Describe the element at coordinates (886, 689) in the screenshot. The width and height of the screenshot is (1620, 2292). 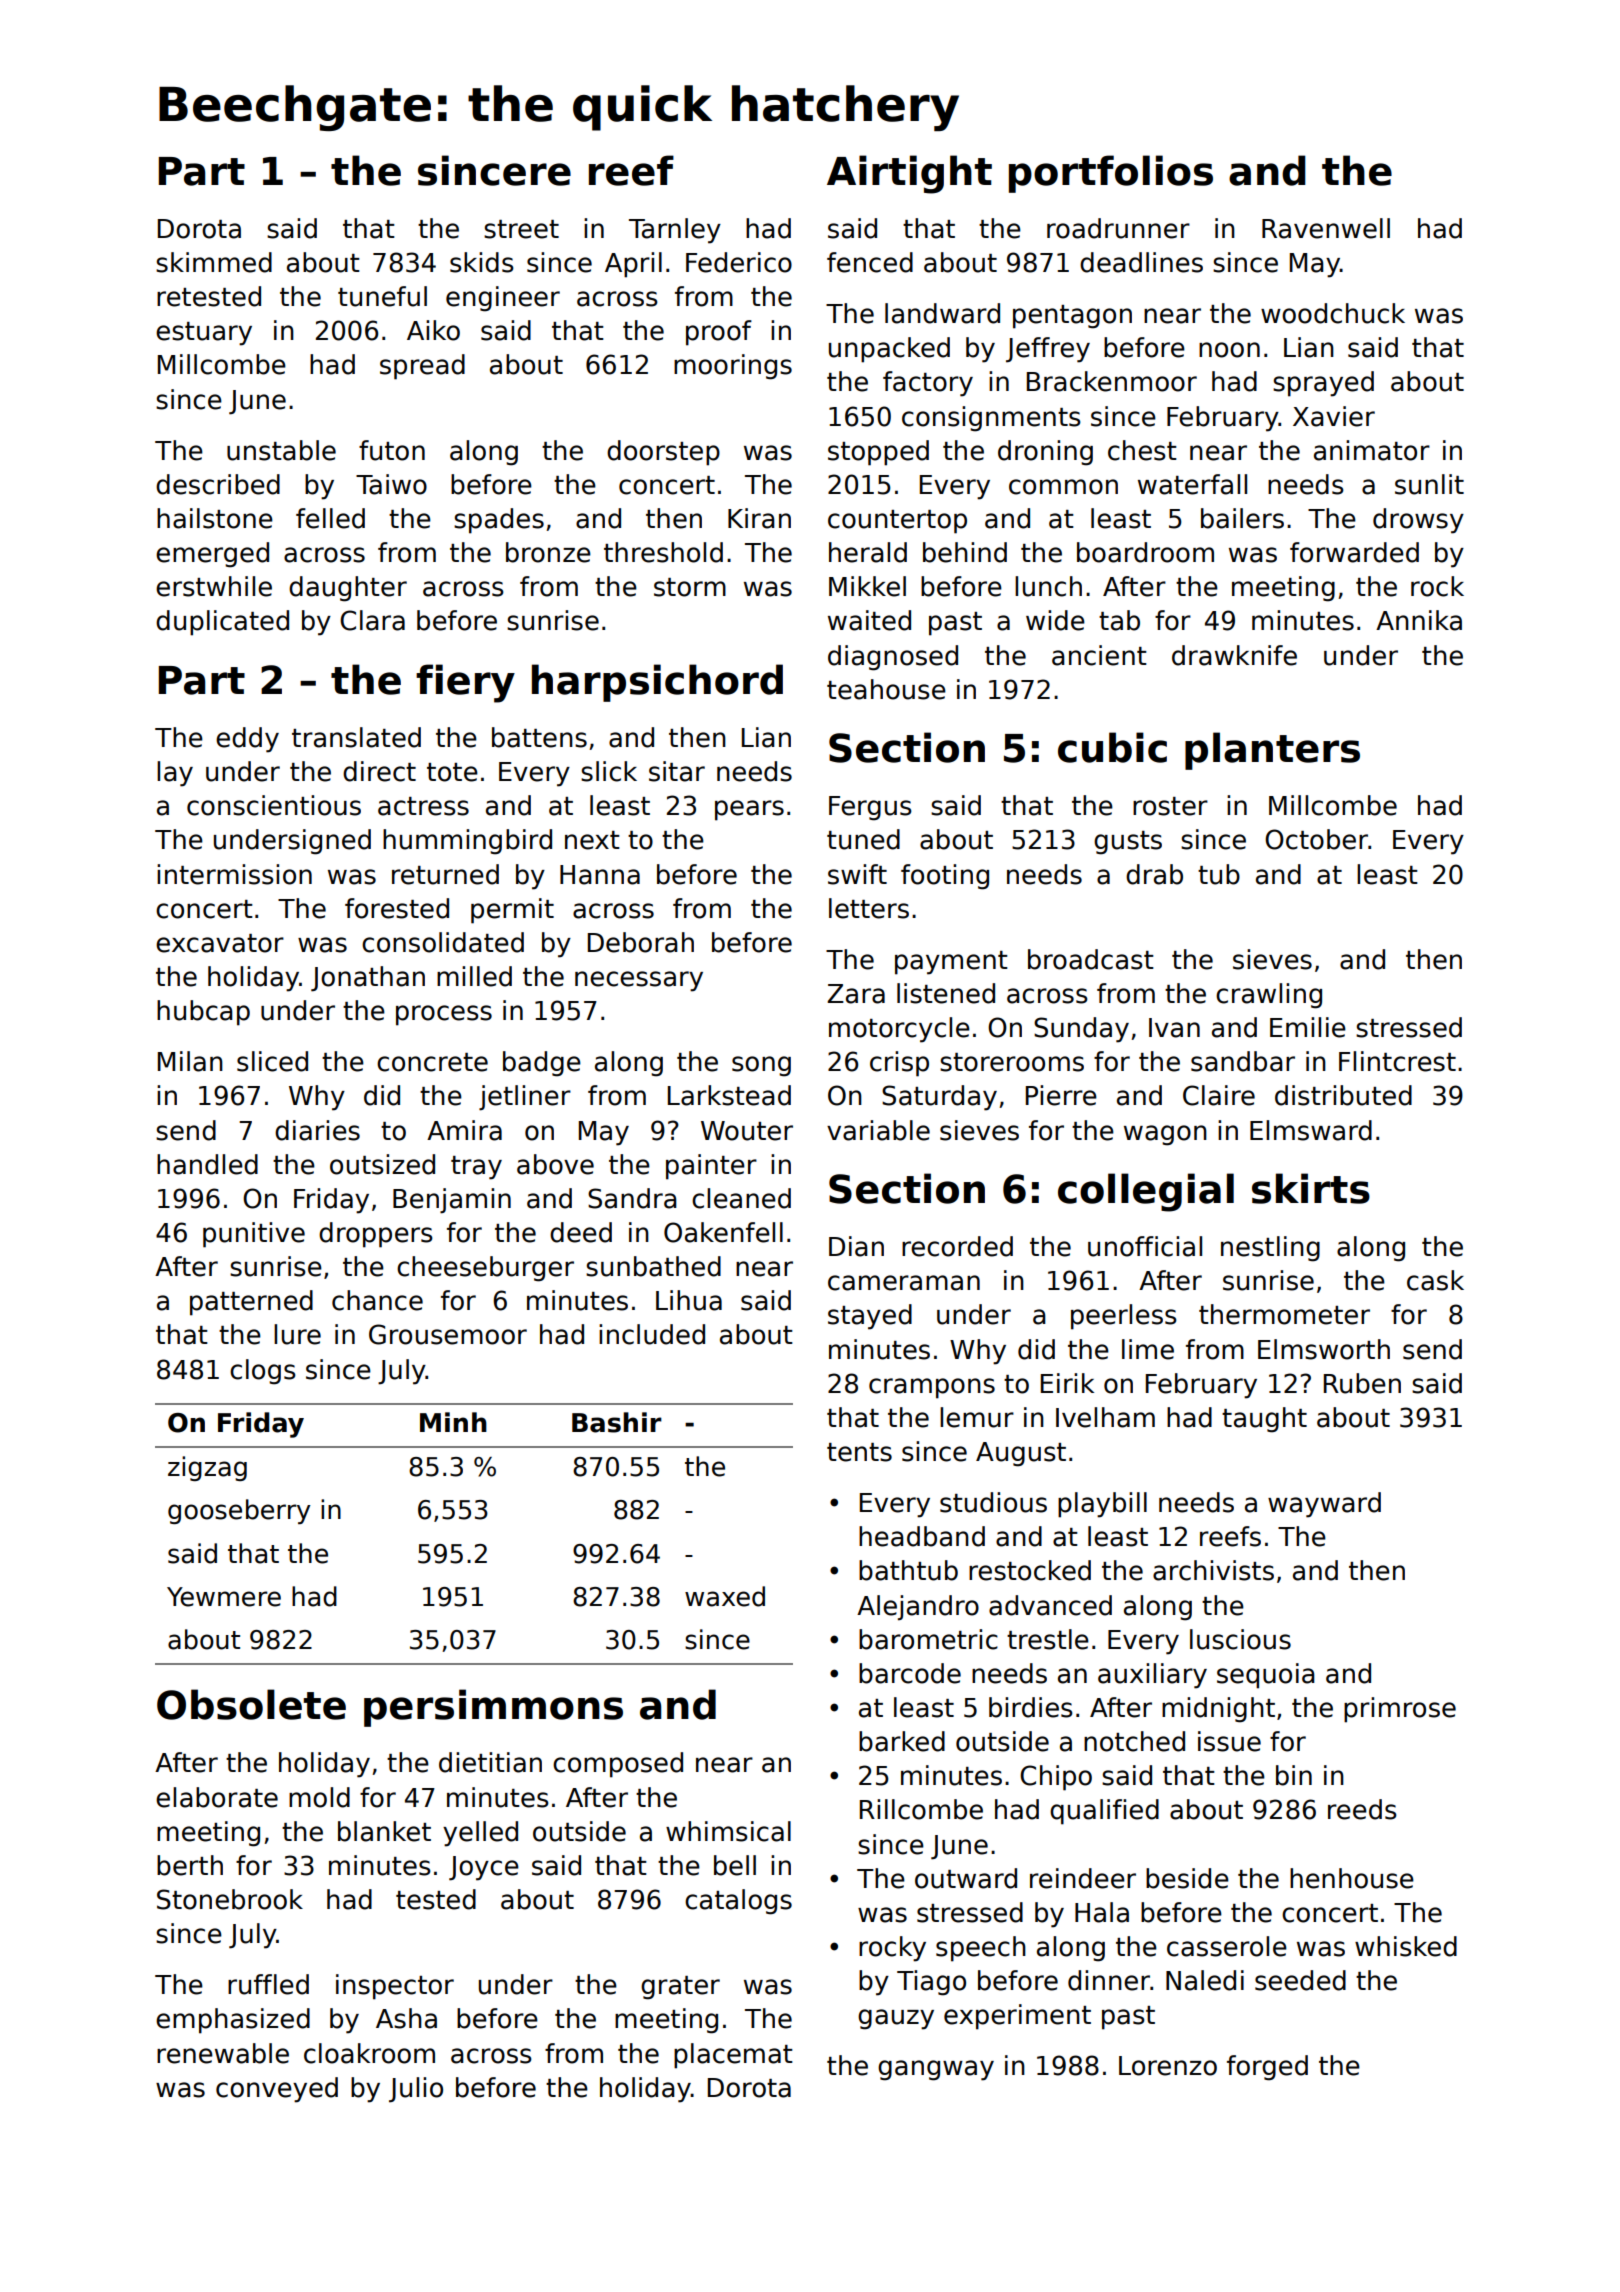
I see `teahouse` at that location.
